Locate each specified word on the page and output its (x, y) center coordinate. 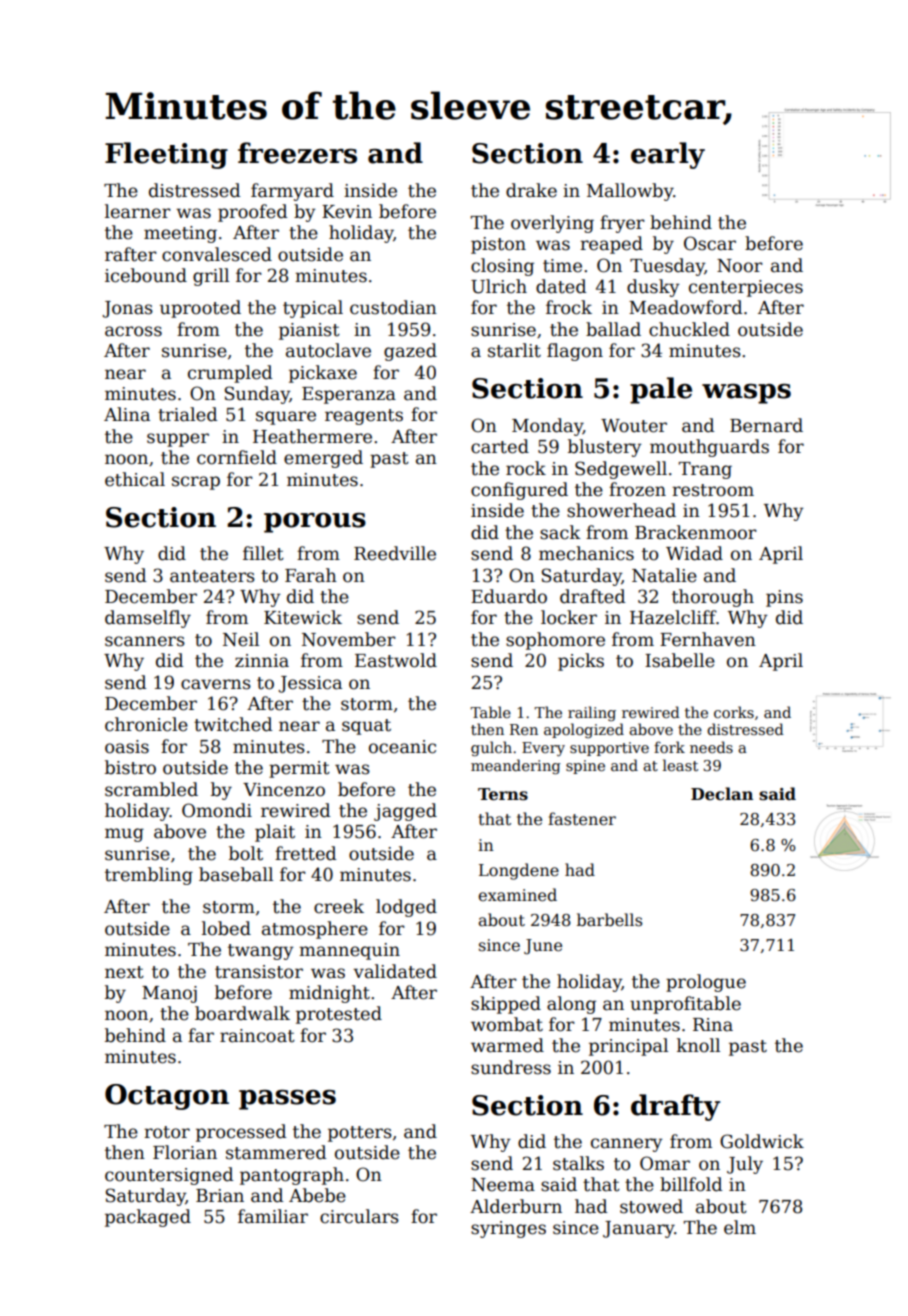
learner (138, 211)
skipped (506, 1005)
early (668, 155)
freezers (297, 153)
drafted (593, 596)
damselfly (148, 619)
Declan (722, 794)
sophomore (555, 641)
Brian (220, 1196)
